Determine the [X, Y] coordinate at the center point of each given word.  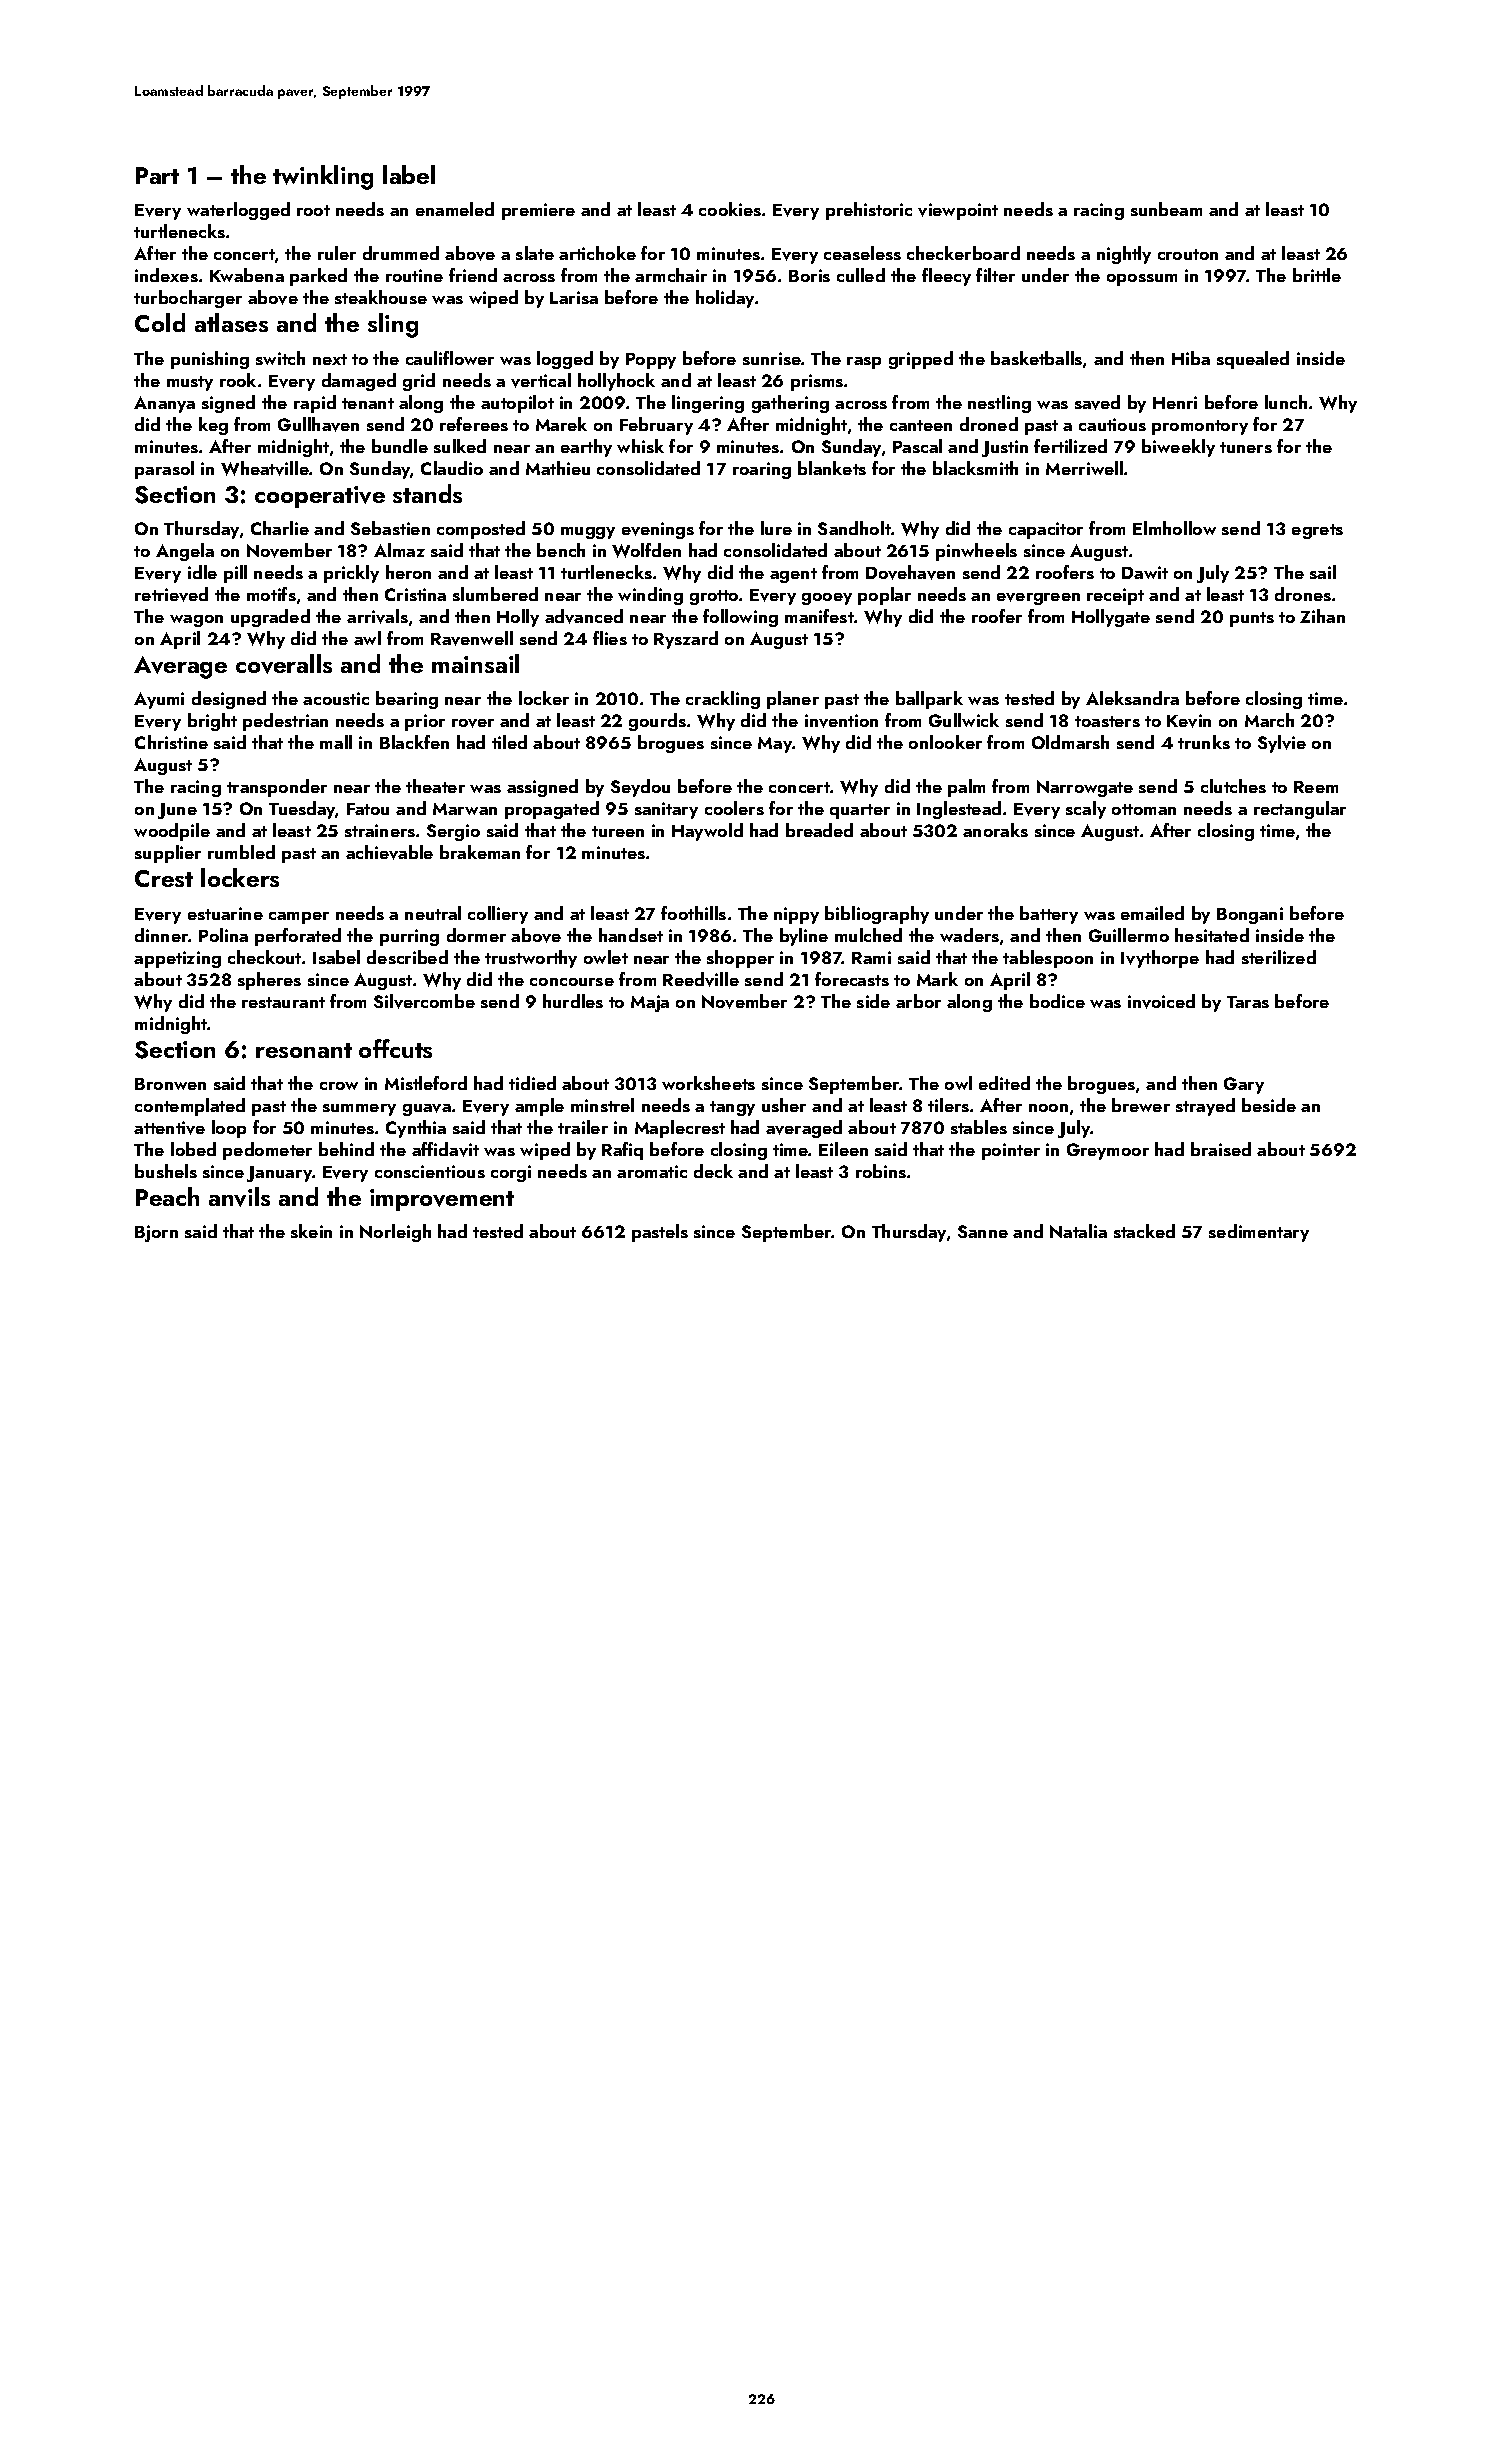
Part [157, 175]
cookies [730, 209]
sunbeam [1166, 209]
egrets [1317, 531]
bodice [1057, 1001]
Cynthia [416, 1129]
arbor [918, 1001]
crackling [723, 700]
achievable [389, 852]
